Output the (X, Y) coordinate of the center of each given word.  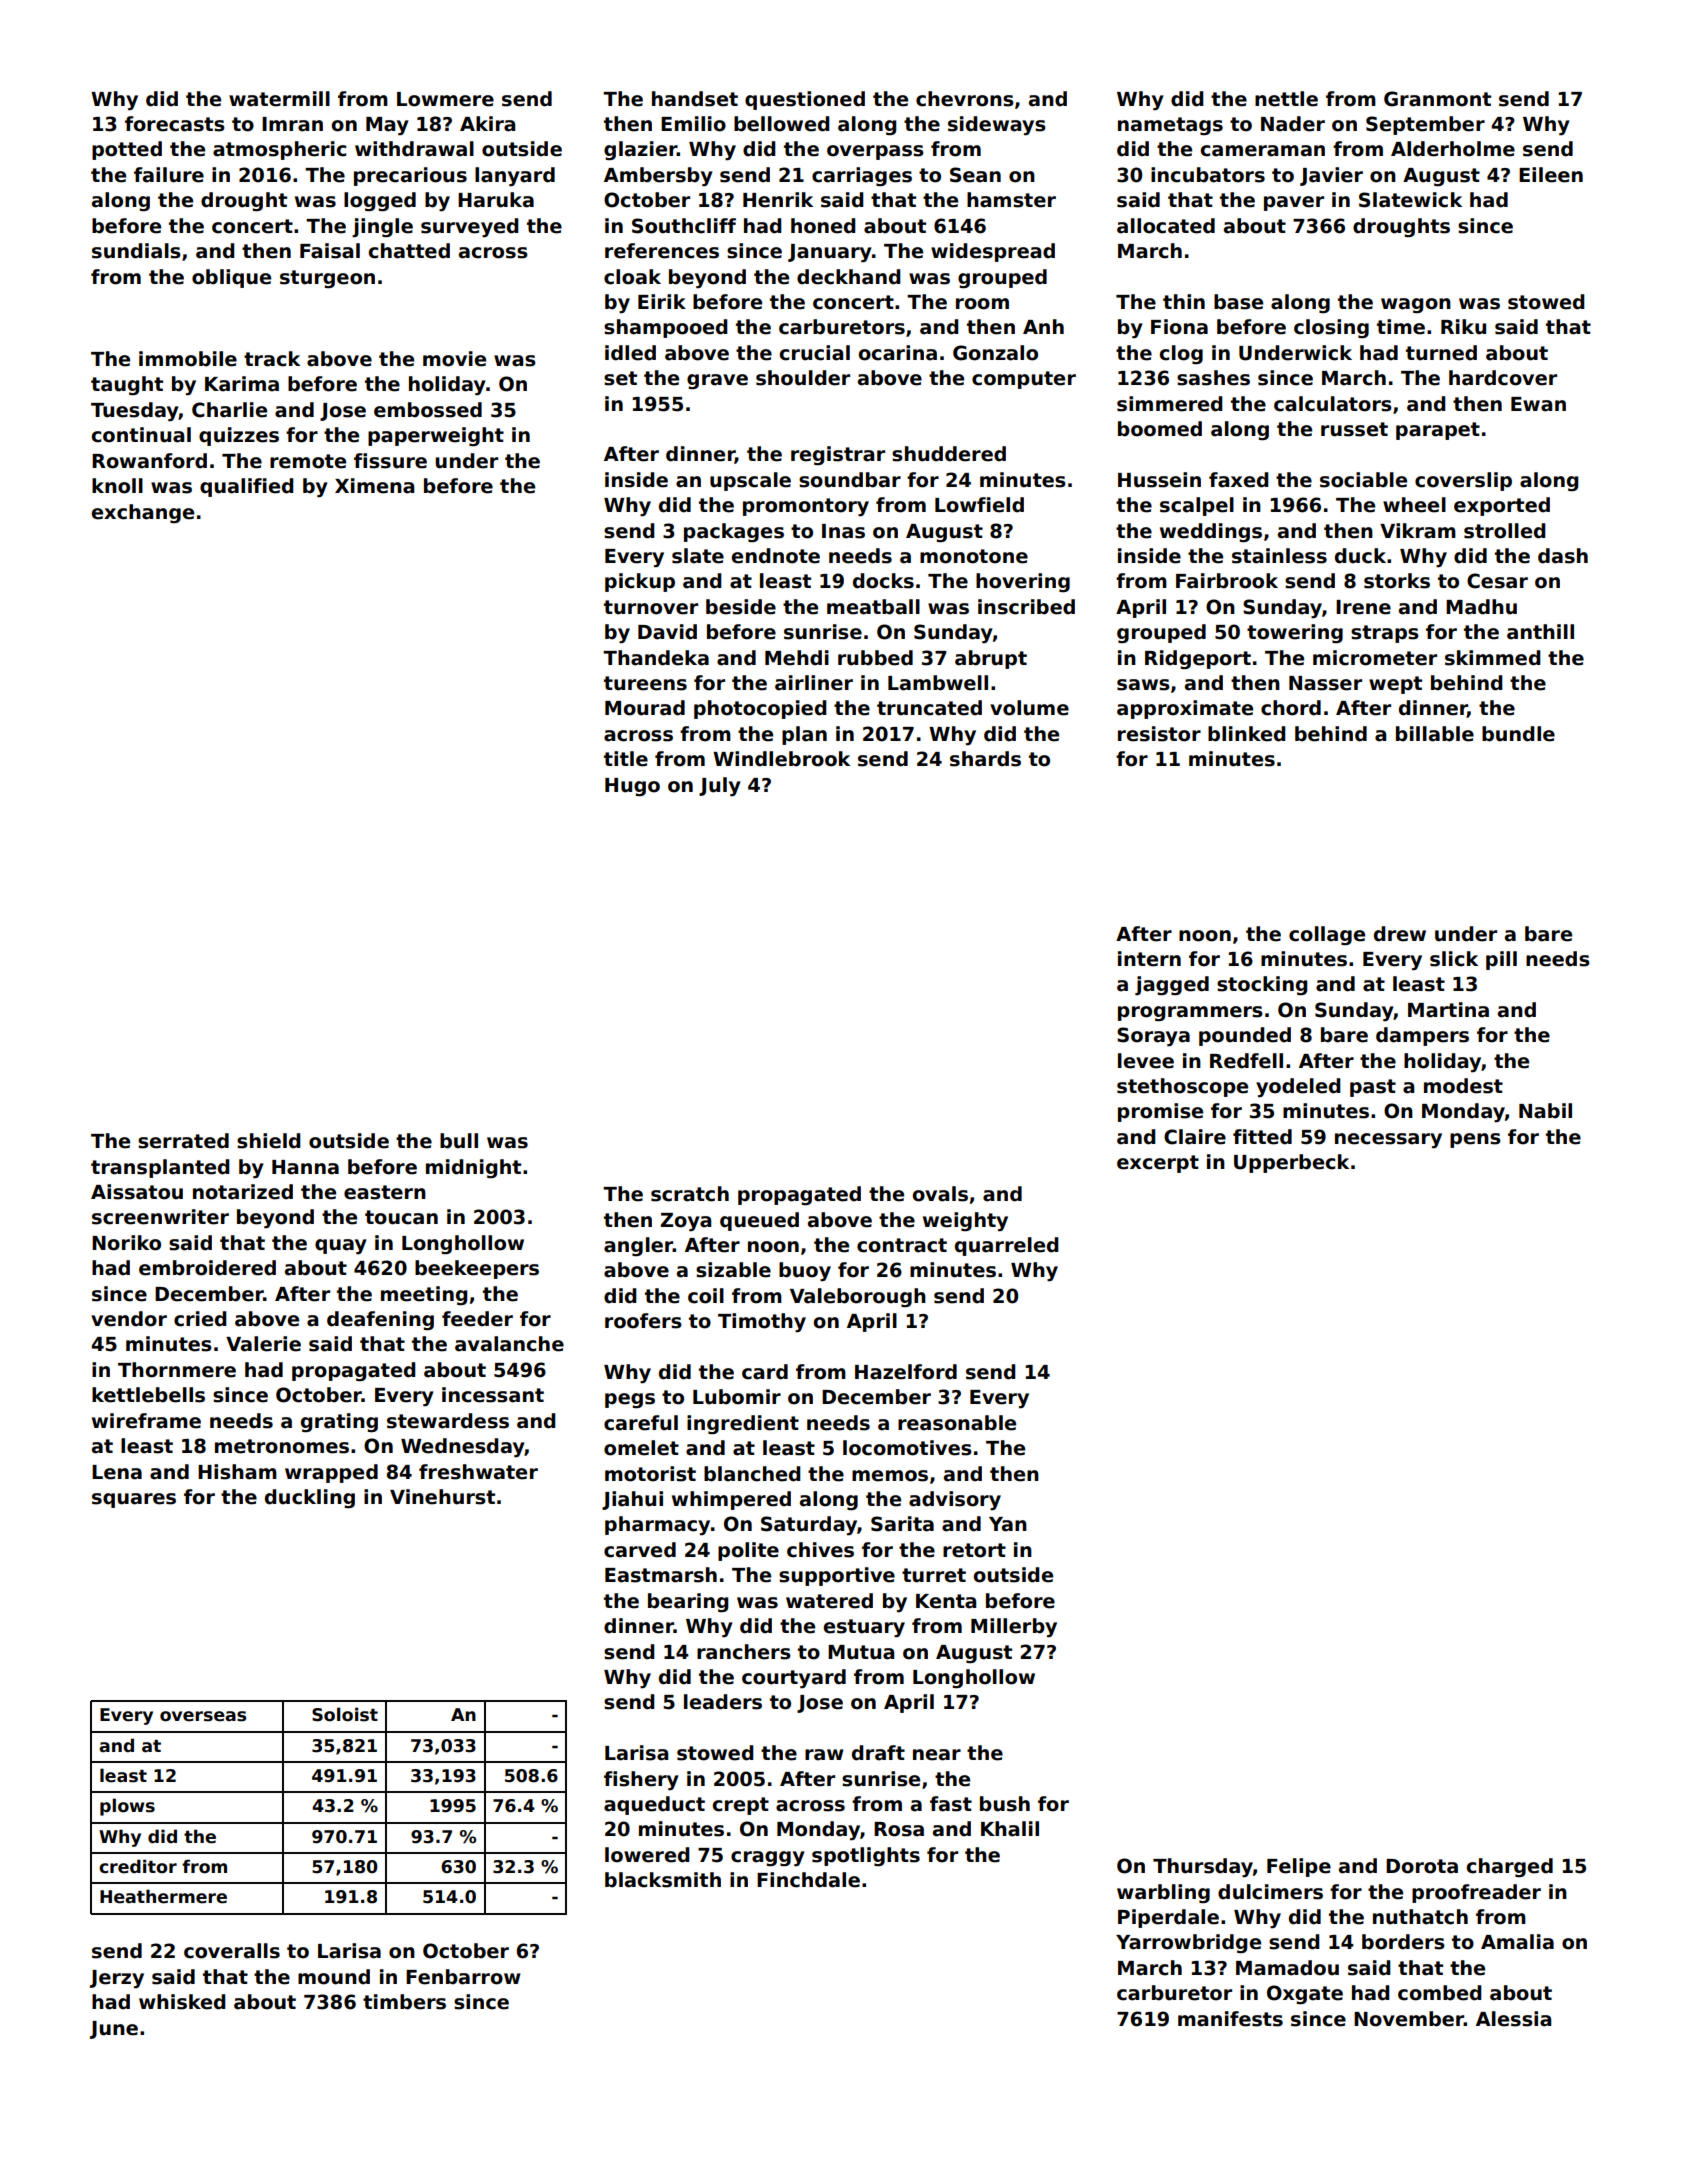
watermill (279, 99)
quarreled (1006, 1246)
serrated (183, 1141)
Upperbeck (1291, 1163)
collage (1327, 935)
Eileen (1551, 175)
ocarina (898, 353)
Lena (117, 1472)
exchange (143, 513)
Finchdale (808, 1880)
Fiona (1179, 327)
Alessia (1513, 2019)
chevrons (965, 99)
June (114, 2030)
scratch (690, 1194)
